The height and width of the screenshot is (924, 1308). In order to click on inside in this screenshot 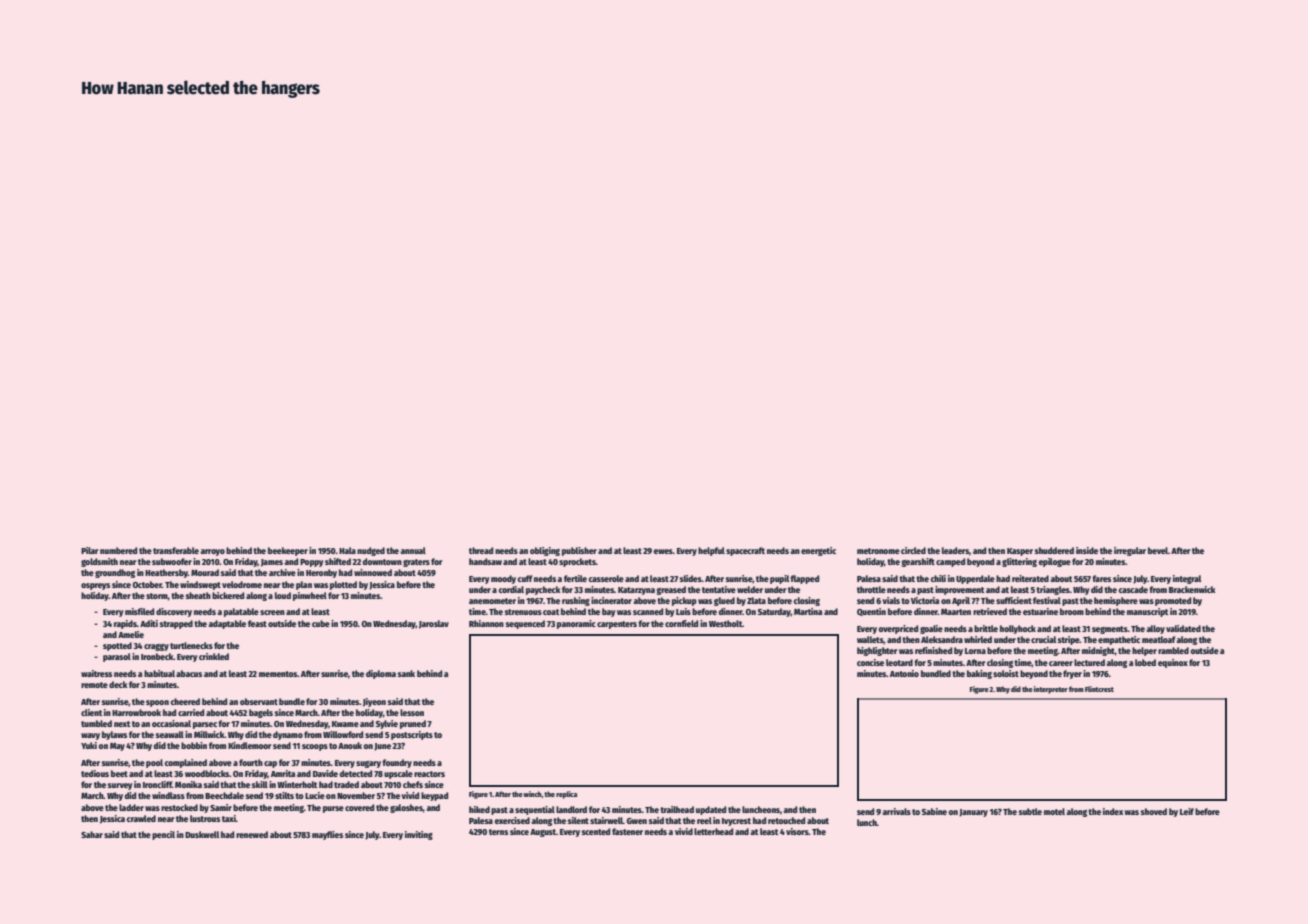, I will do `click(1087, 550)`.
